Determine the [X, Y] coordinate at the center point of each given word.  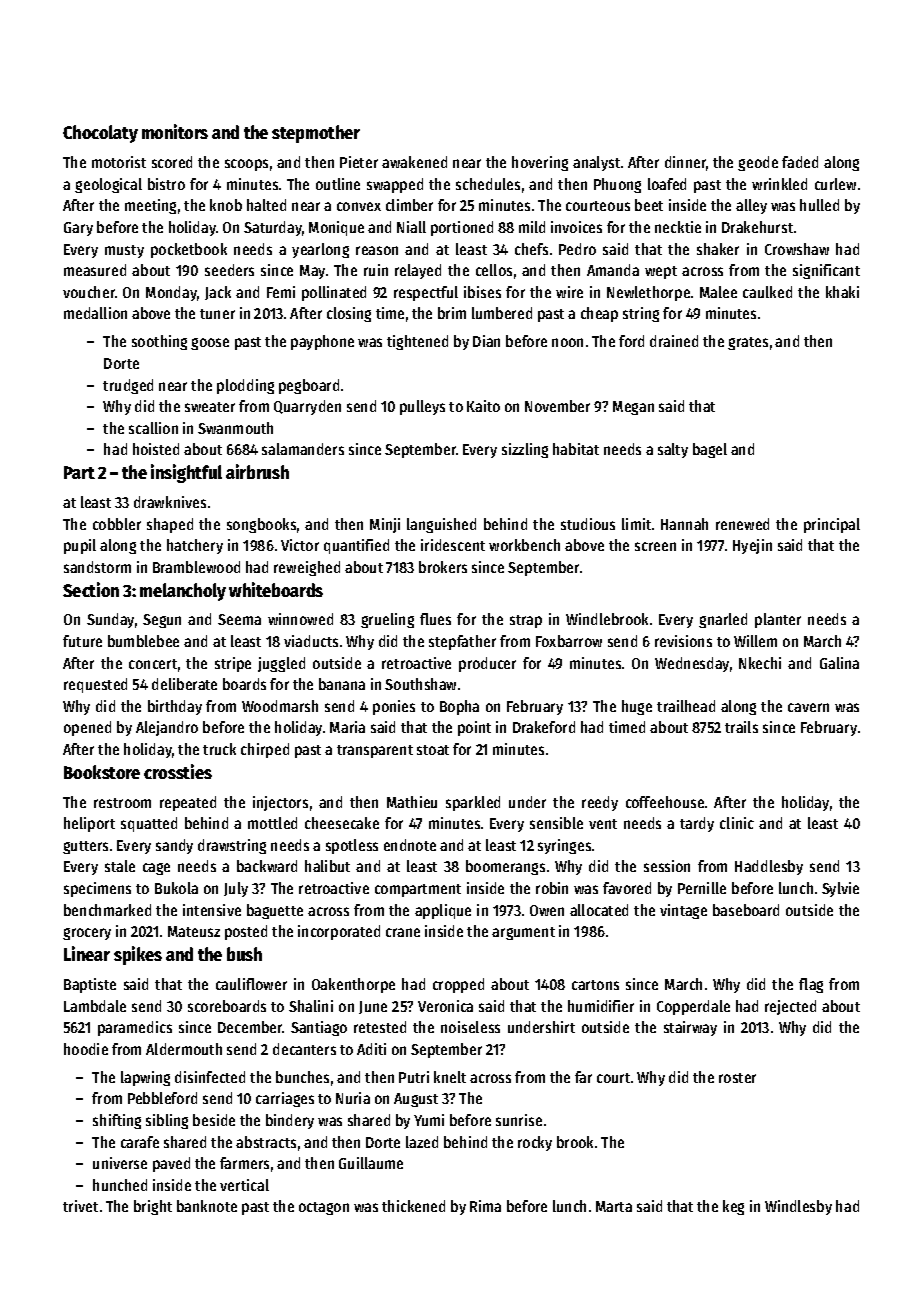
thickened [413, 1206]
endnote [410, 845]
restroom [122, 803]
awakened [414, 162]
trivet [80, 1206]
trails [741, 727]
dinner [686, 163]
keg [733, 1207]
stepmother [316, 134]
